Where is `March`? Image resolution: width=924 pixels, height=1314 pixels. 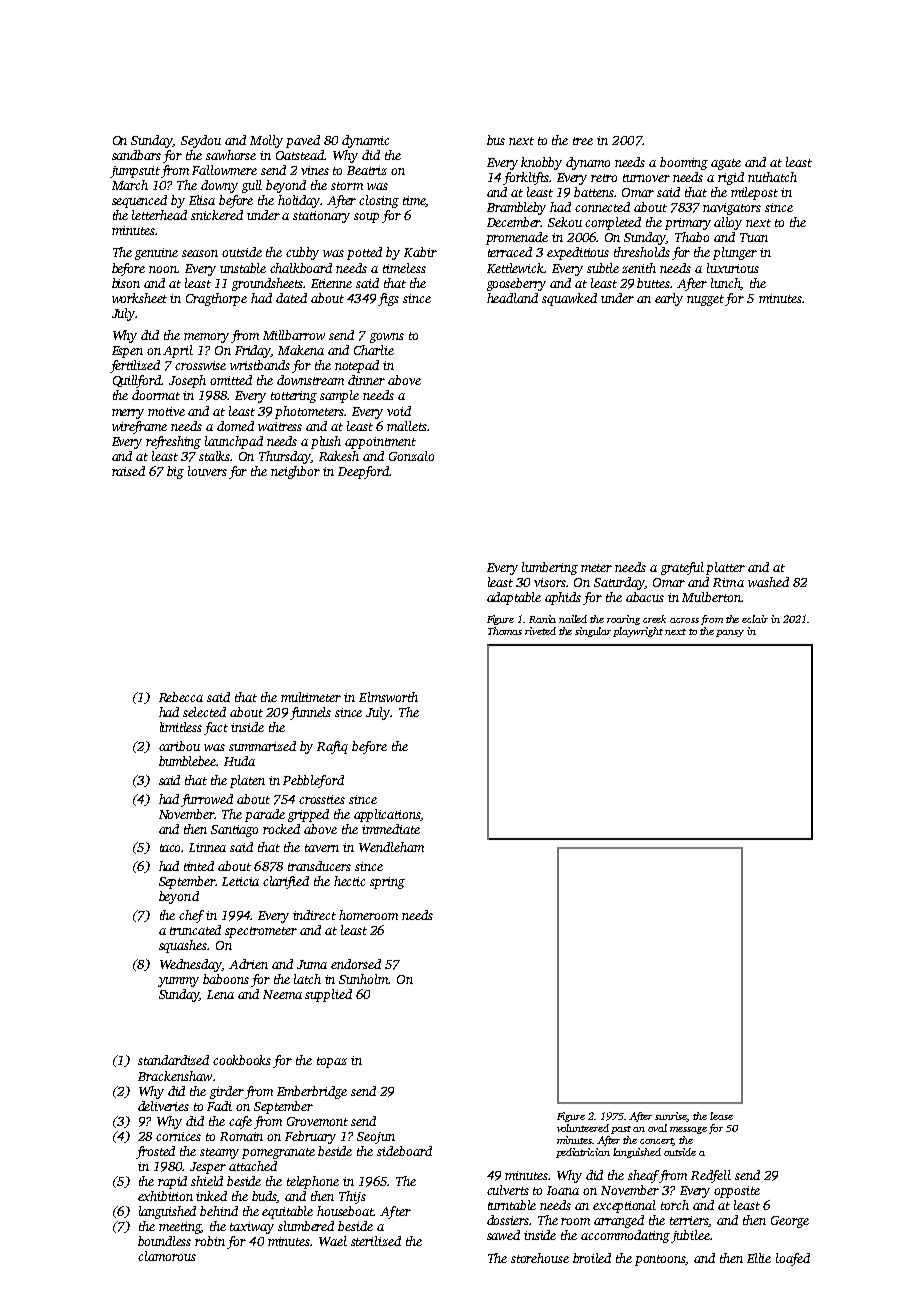 March is located at coordinates (130, 185).
